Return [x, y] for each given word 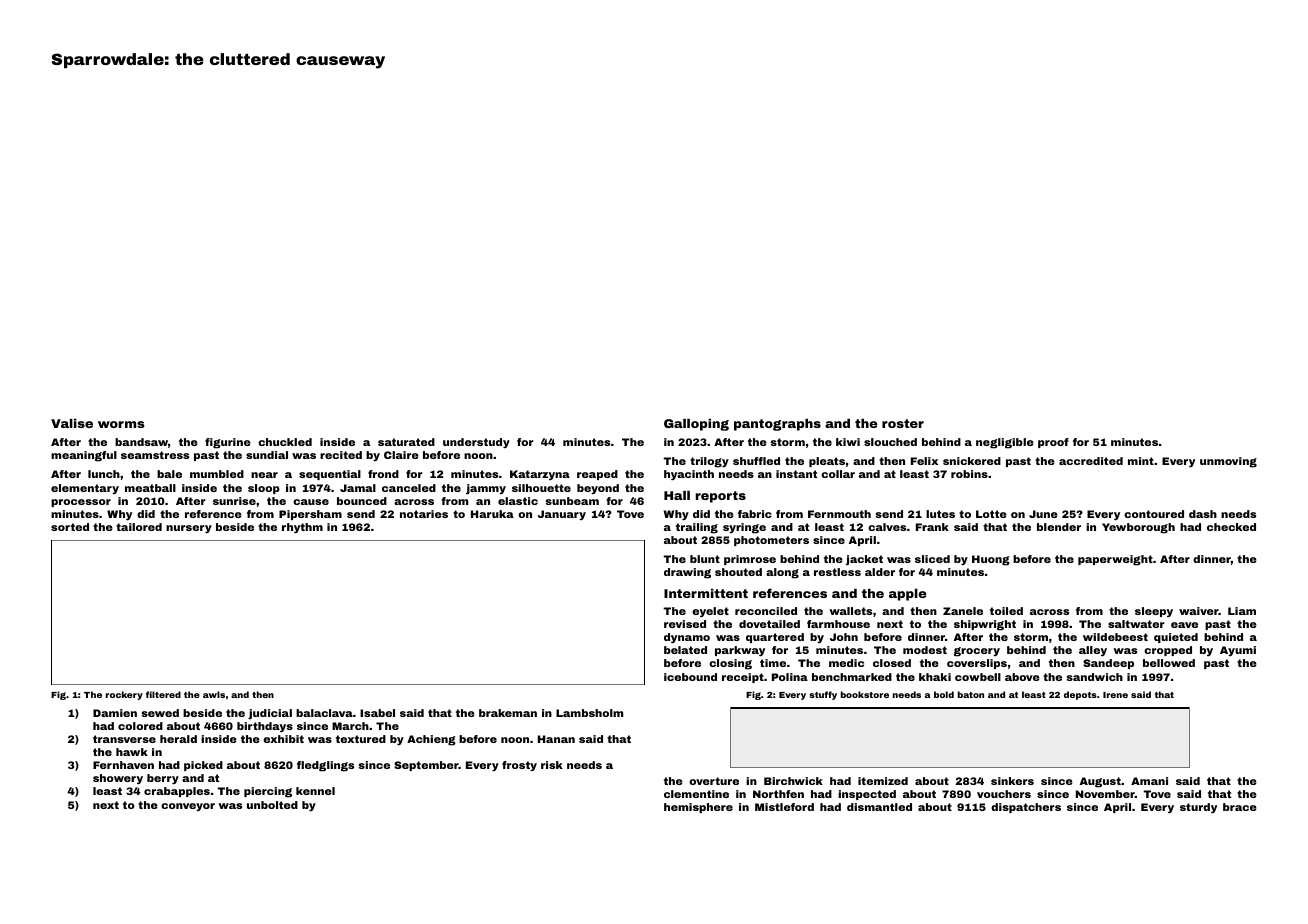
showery [118, 779]
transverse [124, 739]
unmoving [1228, 462]
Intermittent [706, 593]
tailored [139, 527]
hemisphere [698, 808]
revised [685, 624]
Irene [1115, 695]
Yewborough [1138, 528]
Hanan [556, 739]
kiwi [848, 442]
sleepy [1154, 612]
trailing [697, 528]
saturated [406, 442]
